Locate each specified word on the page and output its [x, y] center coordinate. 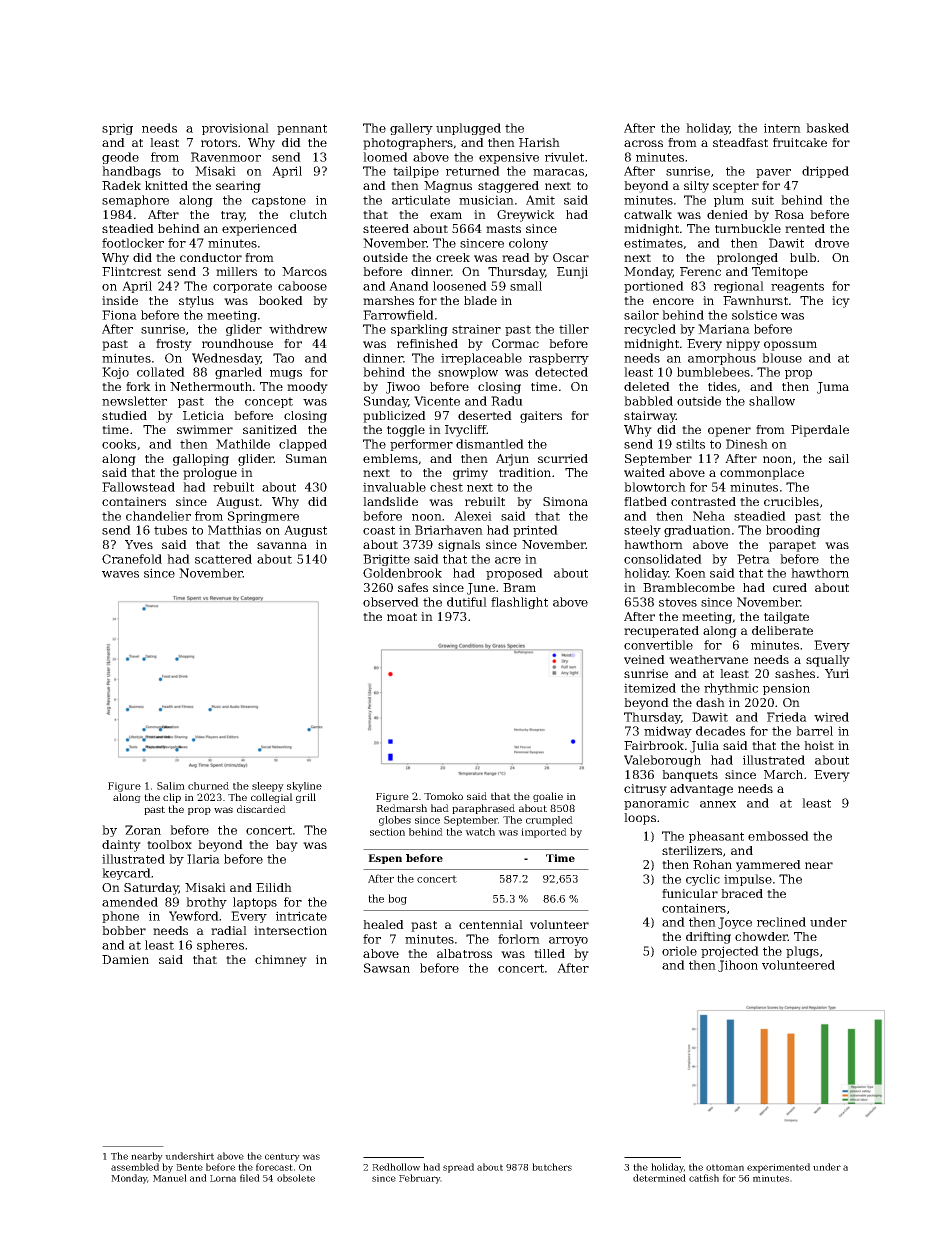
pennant [302, 129]
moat [402, 617]
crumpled [549, 821]
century [282, 1157]
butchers [552, 1167]
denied [727, 214]
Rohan [712, 864]
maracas [558, 172]
